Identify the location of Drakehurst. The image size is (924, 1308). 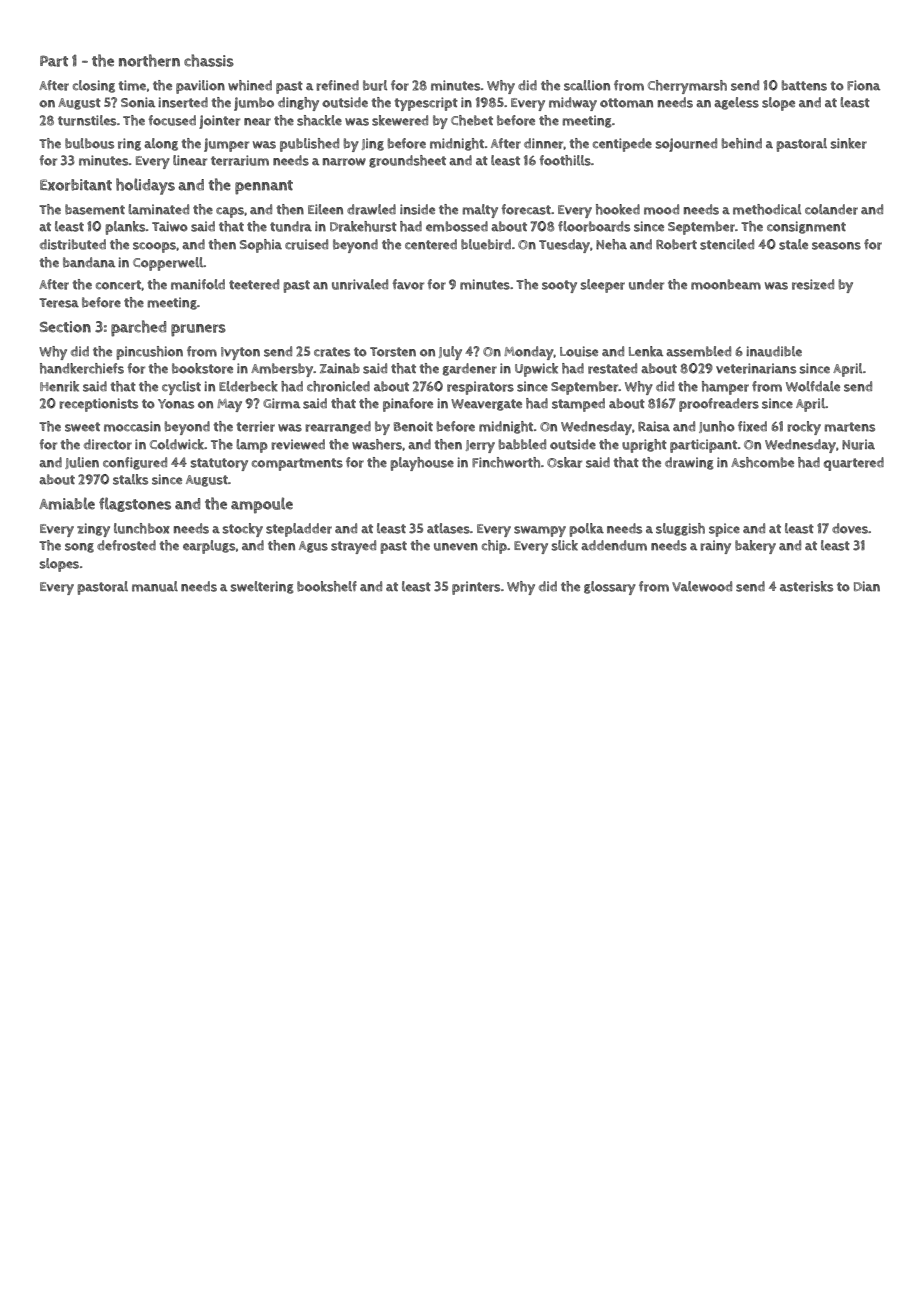
(363, 226).
